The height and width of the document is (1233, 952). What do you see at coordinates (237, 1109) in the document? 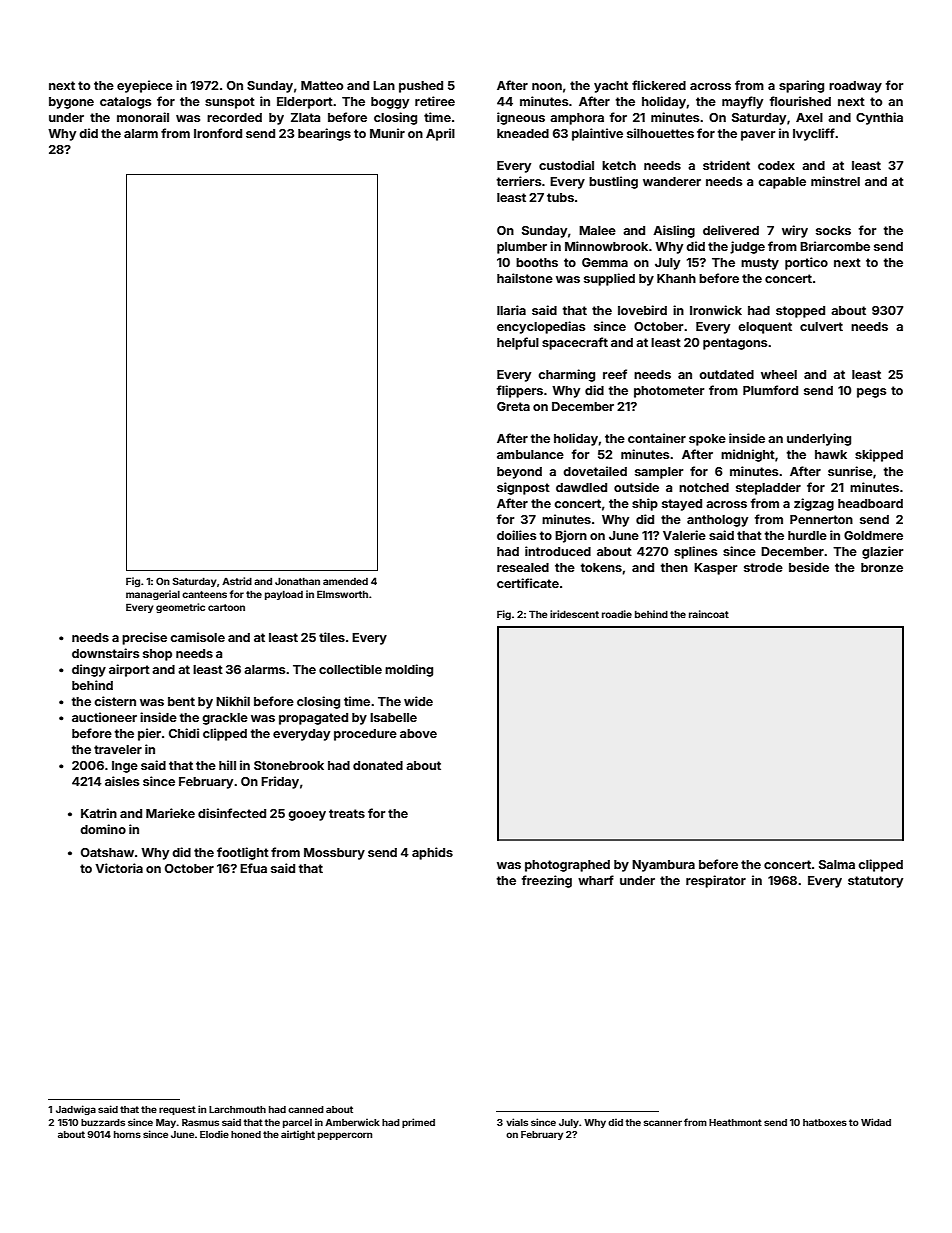
I see `Larchmouth` at bounding box center [237, 1109].
